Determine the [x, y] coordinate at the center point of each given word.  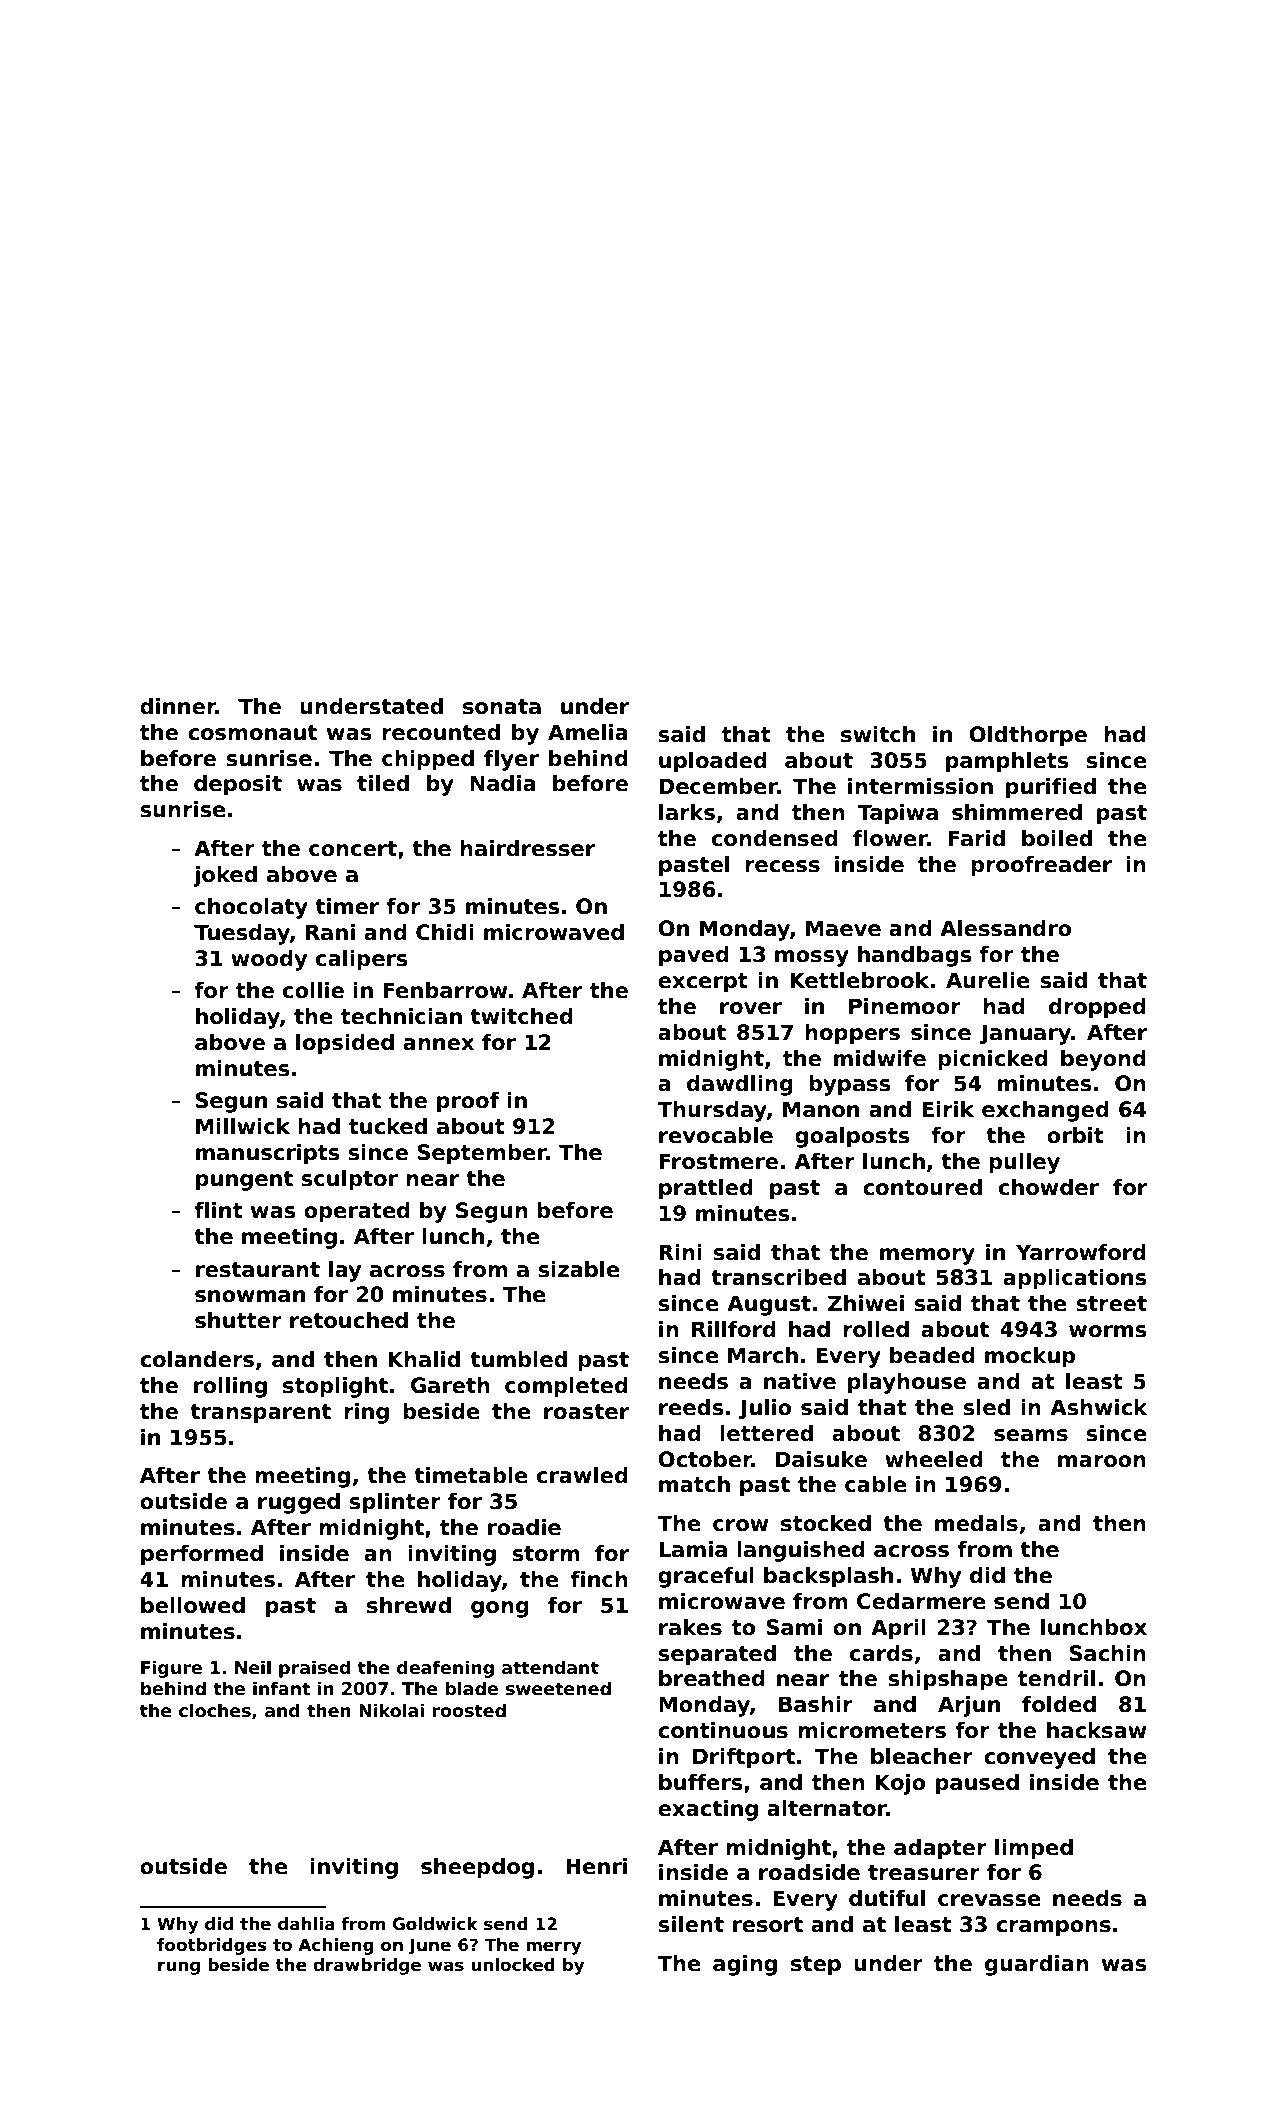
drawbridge [367, 1966]
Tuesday [242, 934]
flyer [511, 760]
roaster [586, 1412]
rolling [230, 1387]
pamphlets [1007, 762]
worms [1108, 1331]
